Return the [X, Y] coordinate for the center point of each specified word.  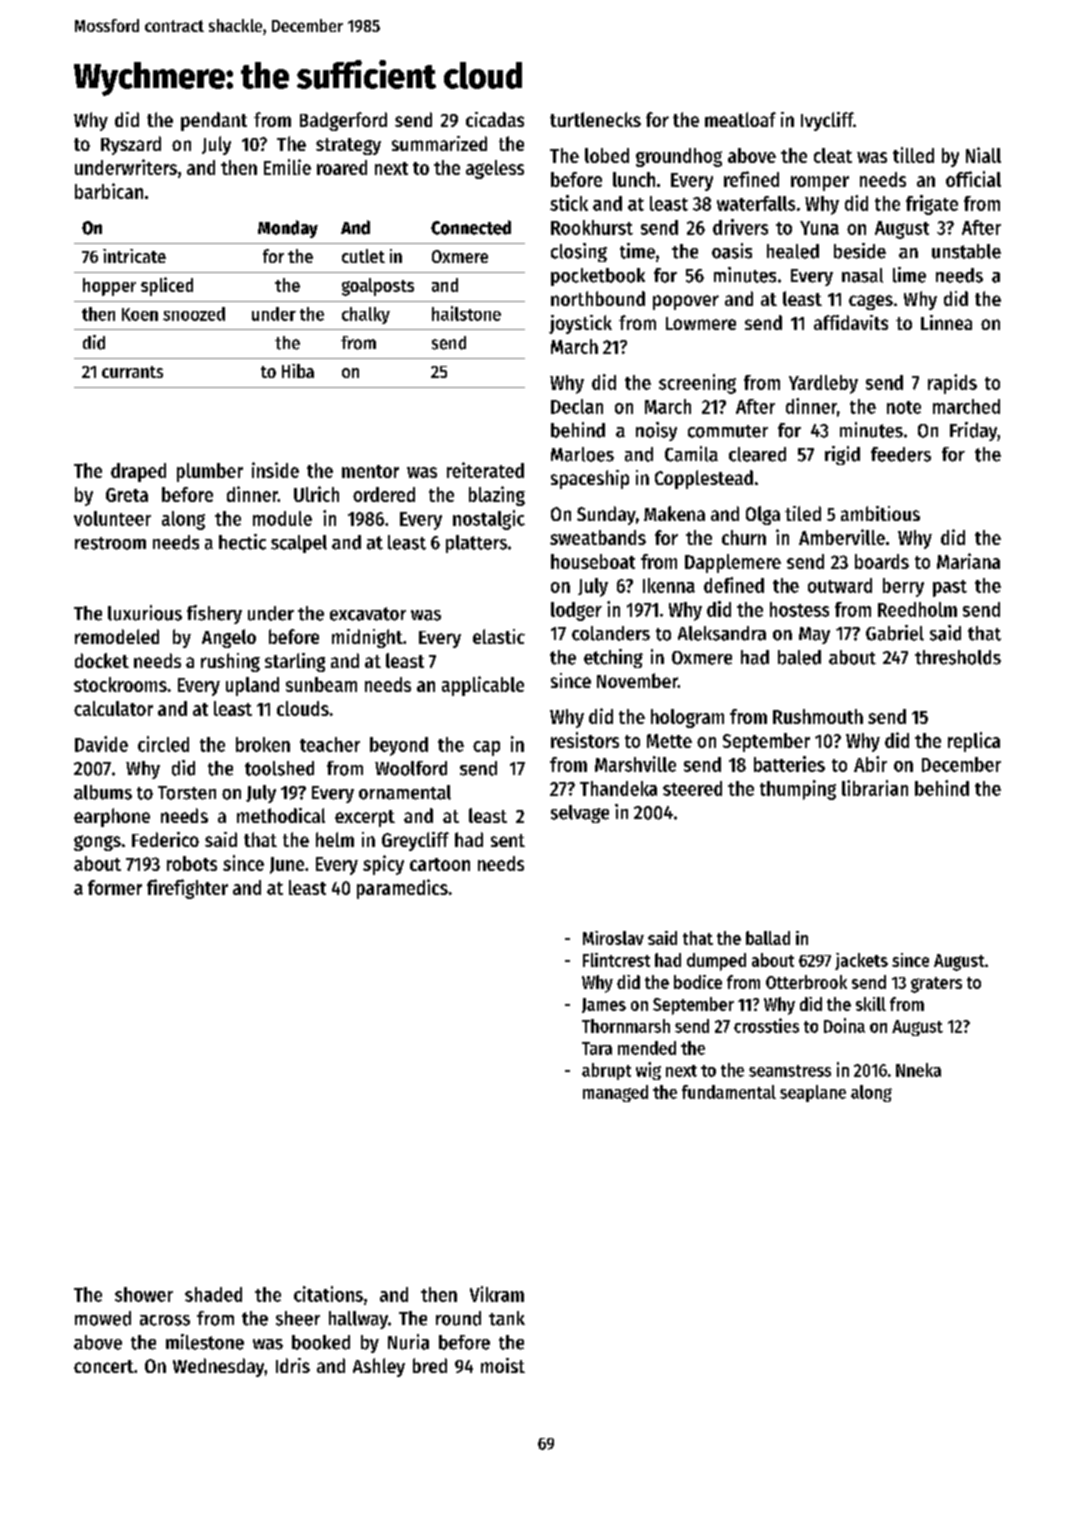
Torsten [187, 793]
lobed [607, 155]
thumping [798, 790]
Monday [288, 229]
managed [615, 1093]
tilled [913, 155]
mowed [103, 1318]
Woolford [411, 768]
